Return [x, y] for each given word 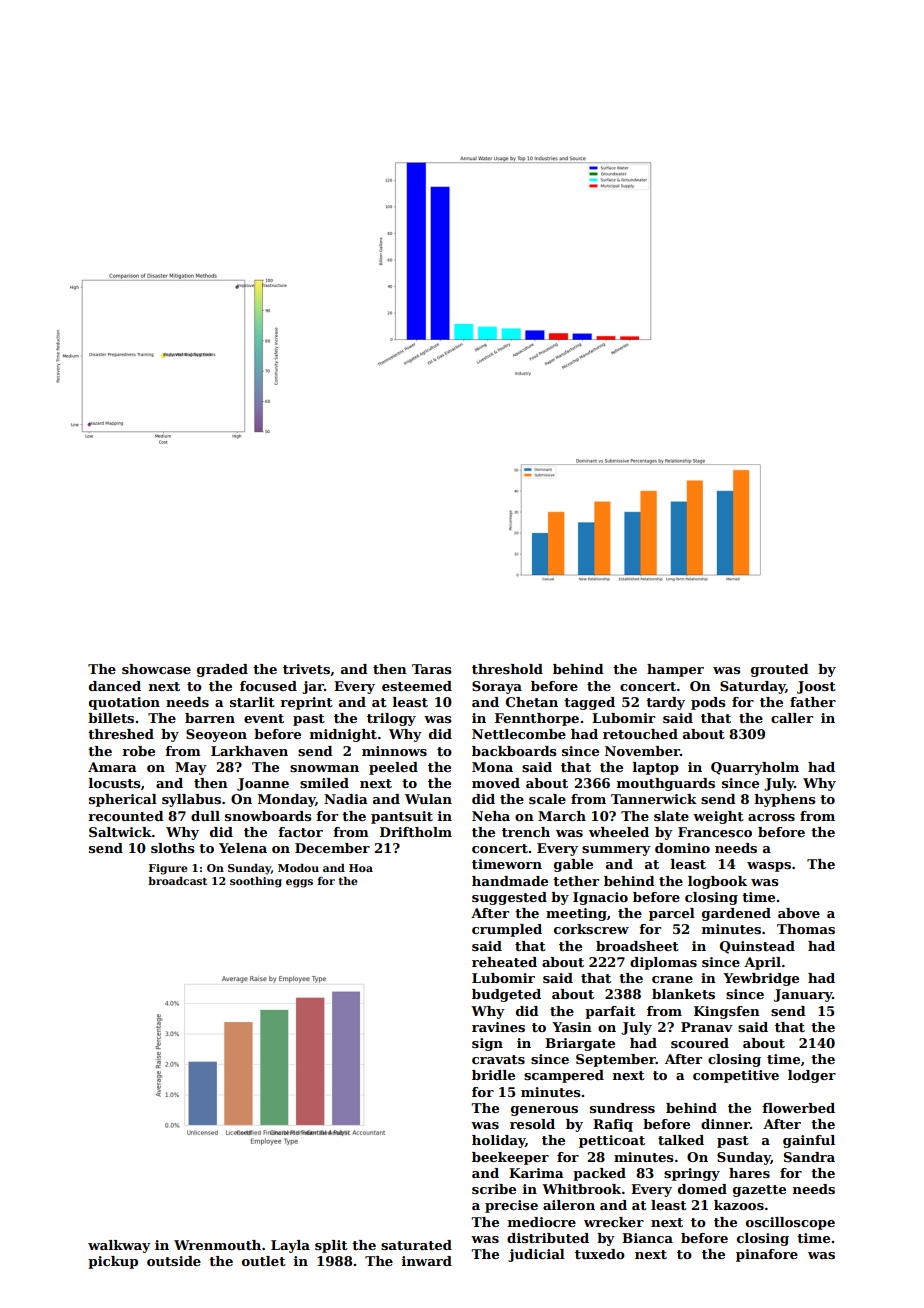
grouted [780, 670]
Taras [431, 669]
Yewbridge [761, 979]
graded [222, 670]
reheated [504, 962]
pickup [113, 1262]
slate [671, 816]
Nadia [346, 799]
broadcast [177, 881]
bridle [493, 1075]
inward [427, 1261]
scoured [700, 1043]
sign [487, 1044]
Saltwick [120, 832]
